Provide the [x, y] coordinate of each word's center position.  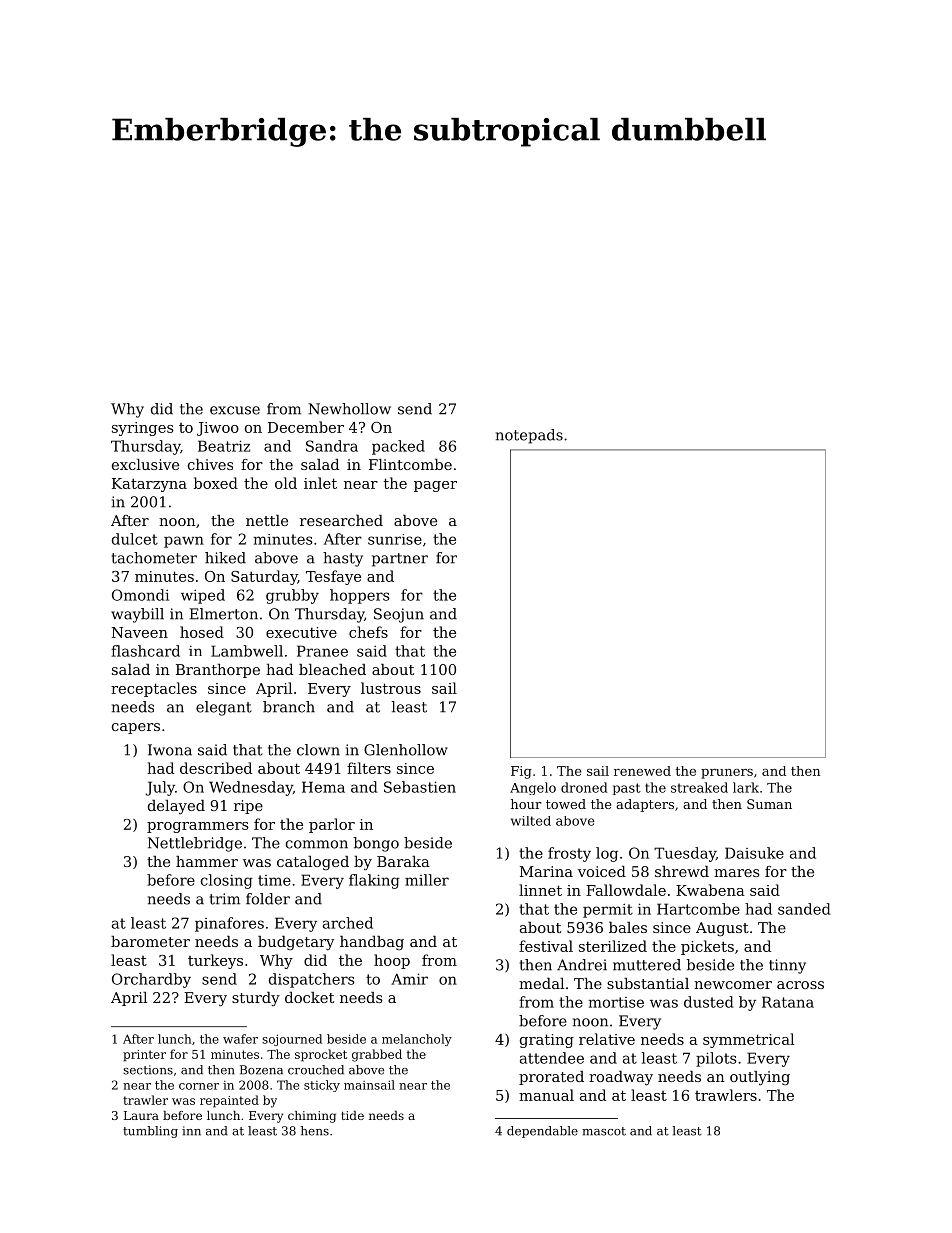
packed [398, 447]
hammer [207, 861]
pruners [727, 774]
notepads [529, 436]
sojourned [292, 1040]
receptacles [154, 689]
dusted [709, 1002]
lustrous [391, 688]
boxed [216, 483]
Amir [409, 979]
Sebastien [420, 787]
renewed [642, 771]
